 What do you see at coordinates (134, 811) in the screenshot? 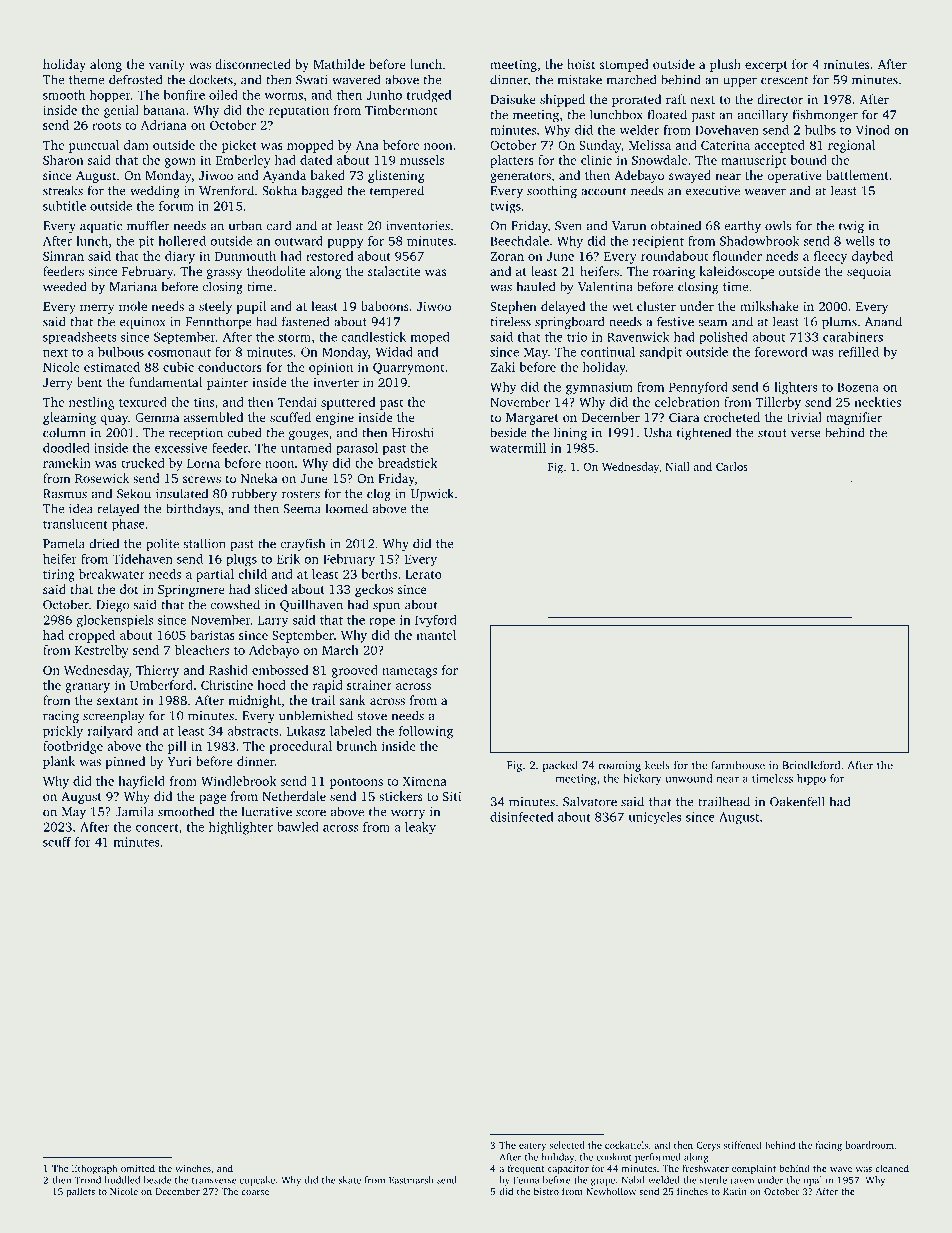
I see `Jamila` at bounding box center [134, 811].
